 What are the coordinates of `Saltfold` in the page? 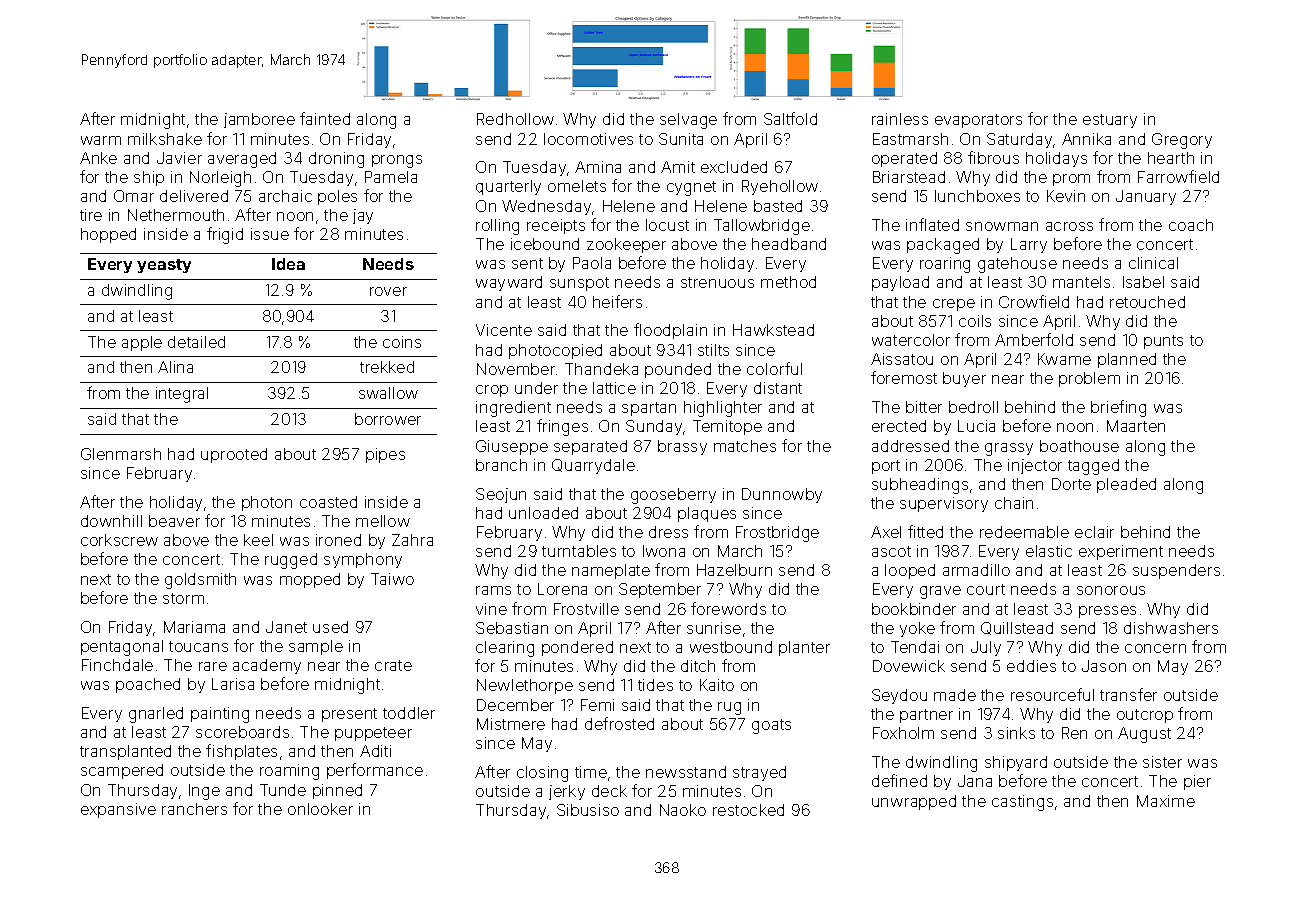 It's located at (790, 118).
